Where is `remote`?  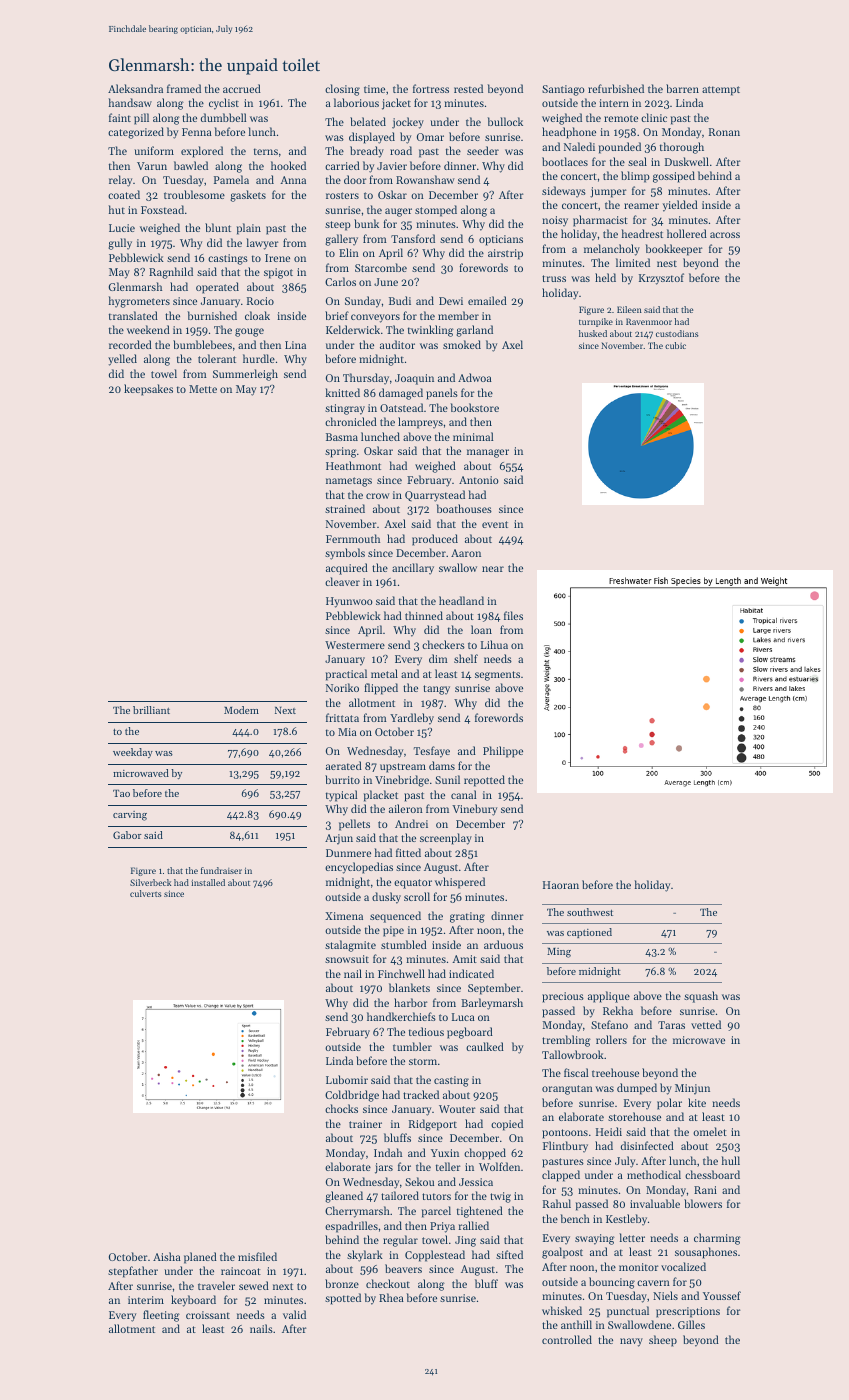
remote is located at coordinates (621, 118).
